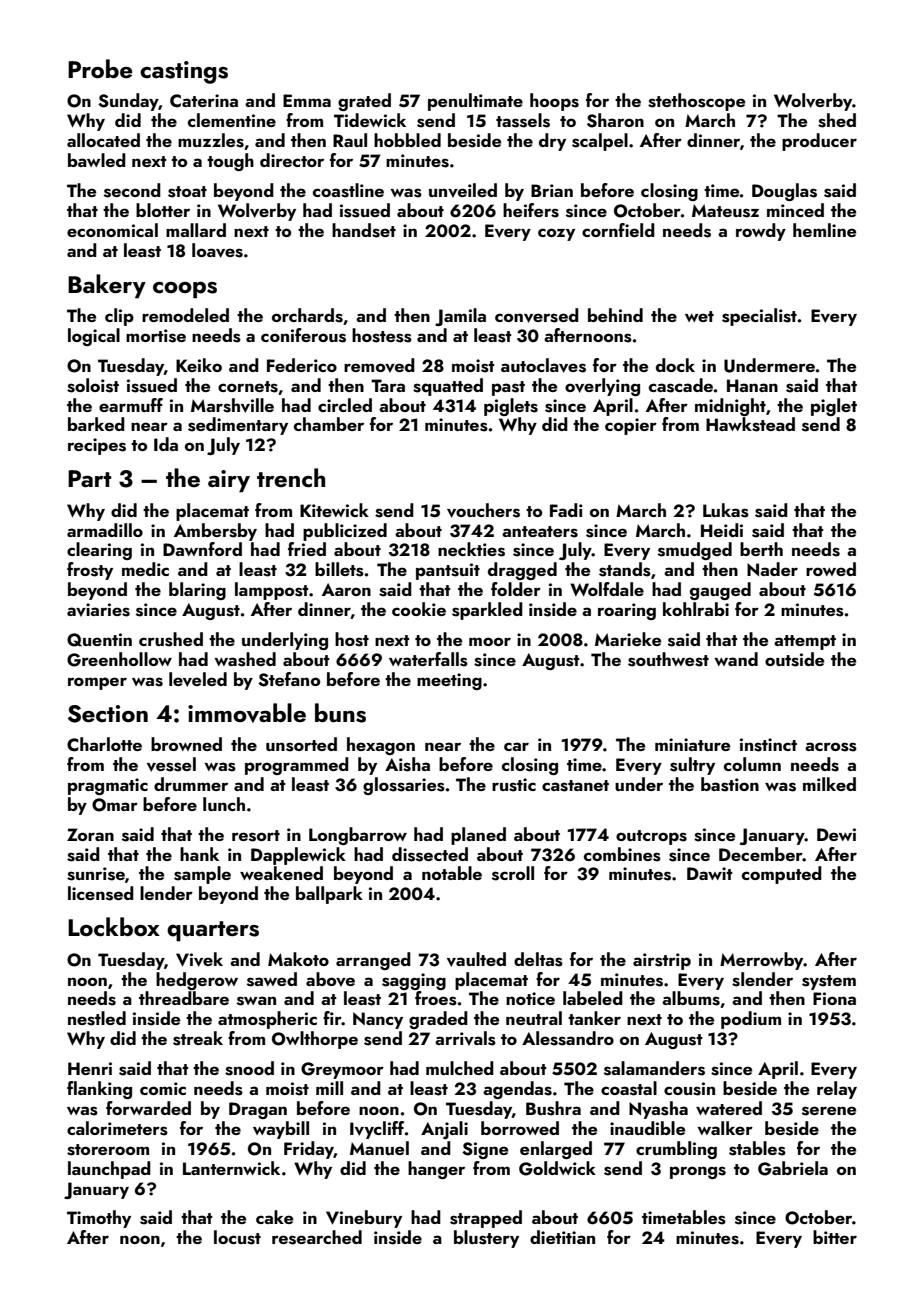 The image size is (924, 1314). What do you see at coordinates (819, 142) in the document?
I see `producer` at bounding box center [819, 142].
